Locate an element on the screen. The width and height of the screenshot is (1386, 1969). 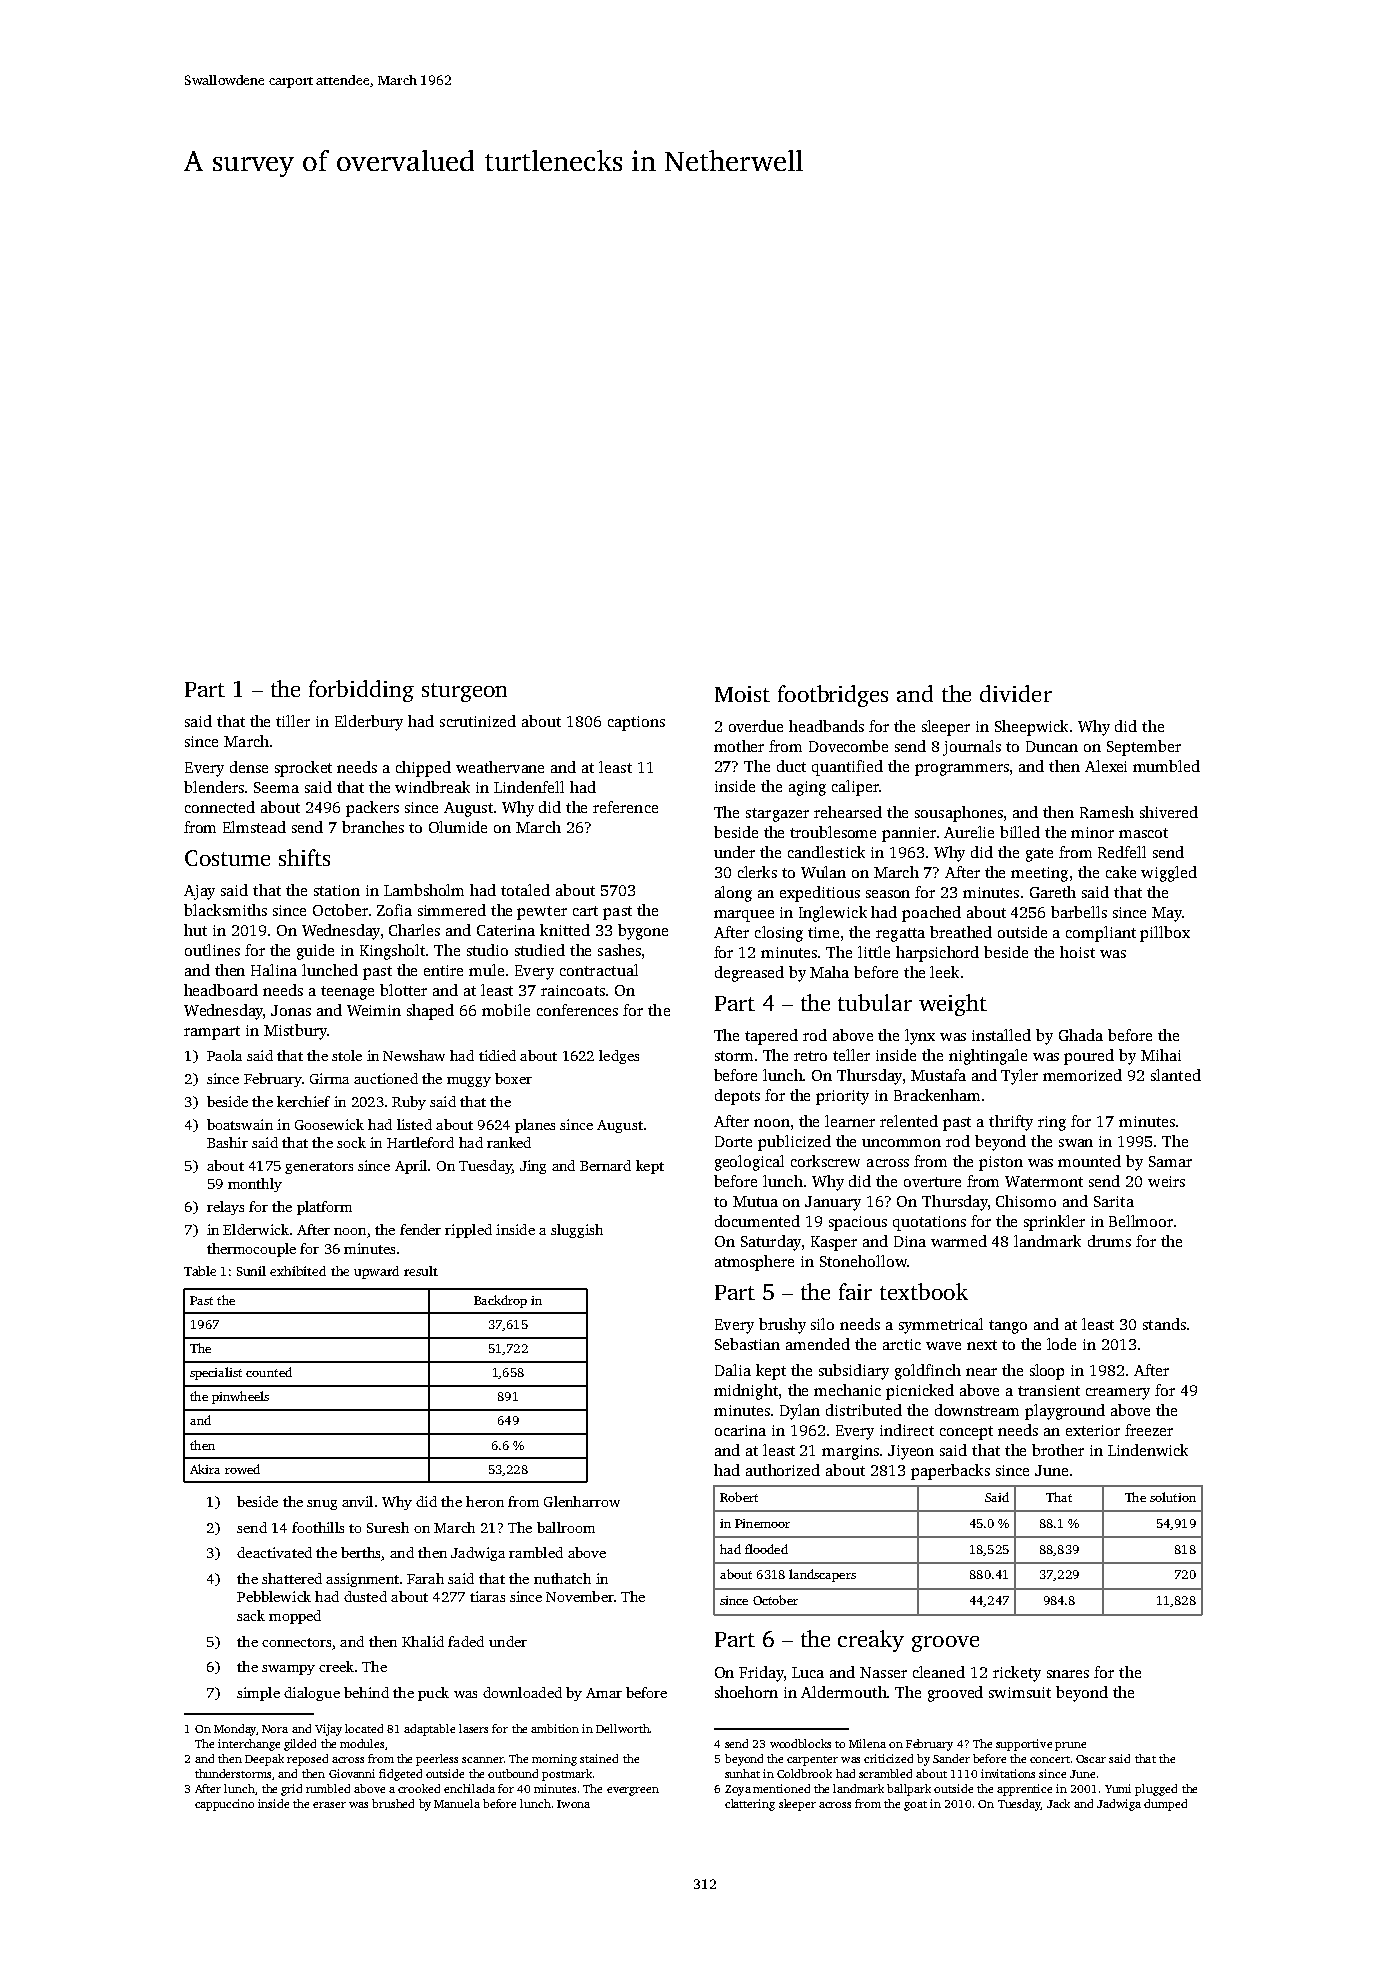
snares is located at coordinates (1068, 1674).
